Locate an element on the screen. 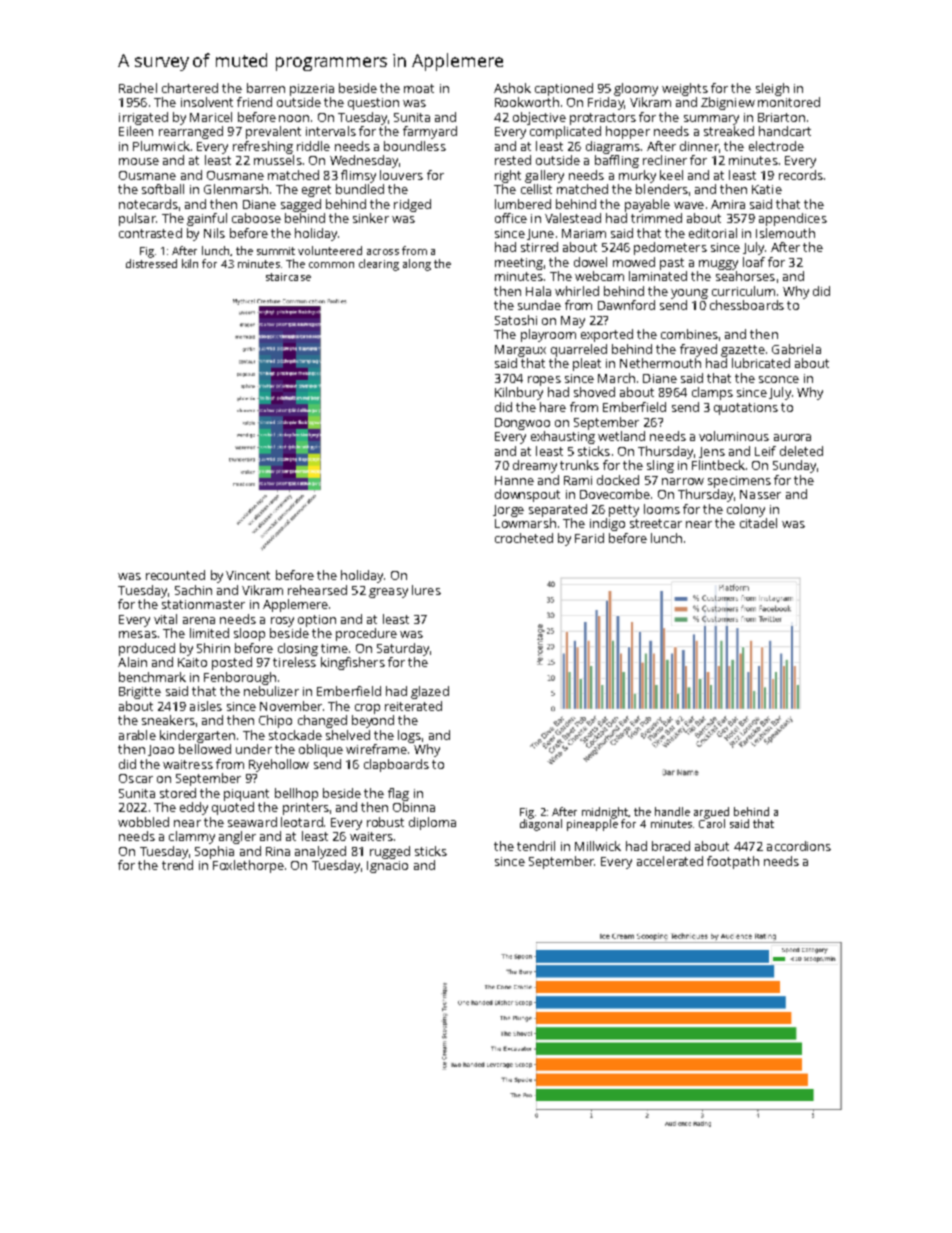 Image resolution: width=952 pixels, height=1233 pixels. Maricel is located at coordinates (211, 117).
